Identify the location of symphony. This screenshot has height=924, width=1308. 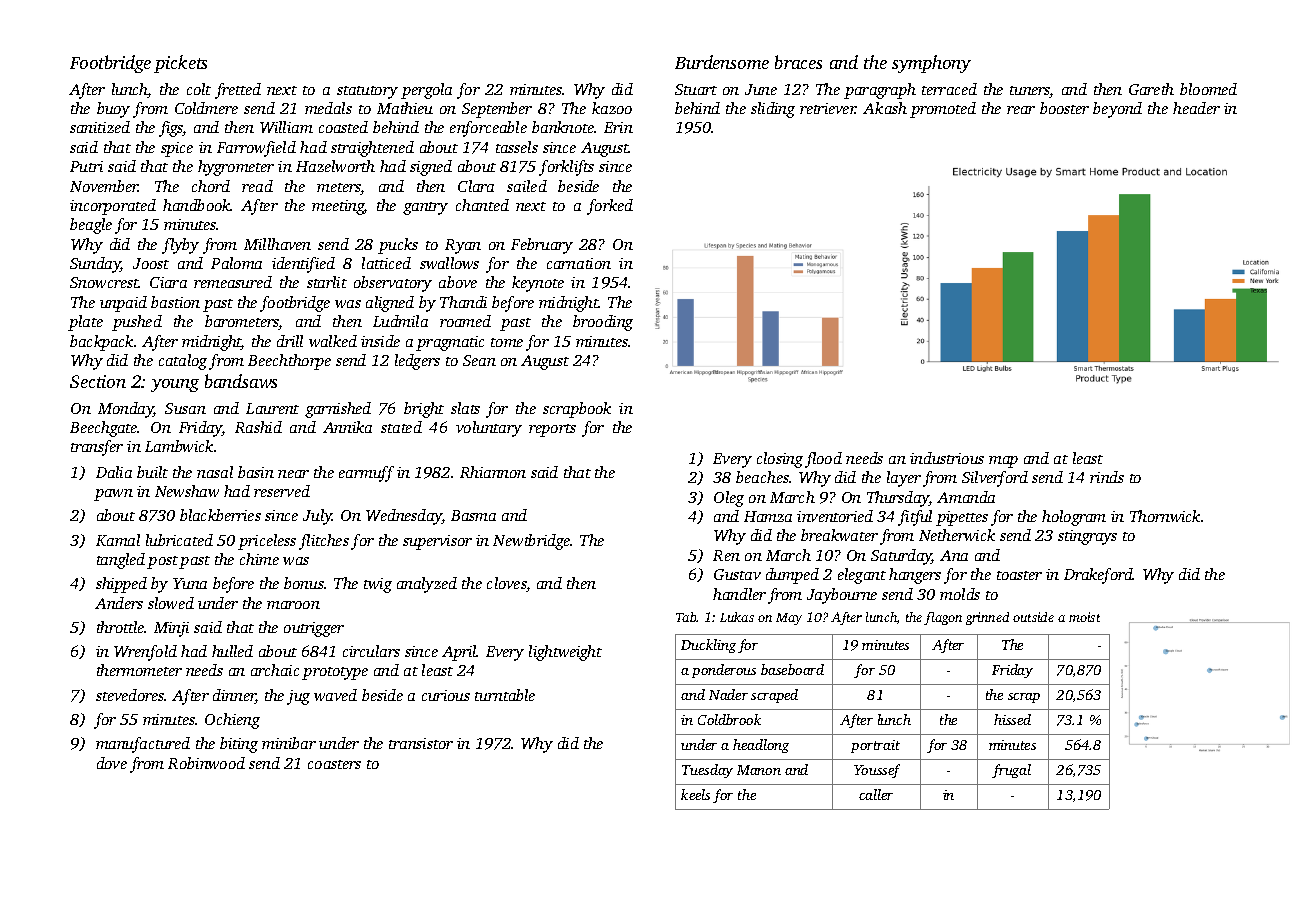
(931, 64).
